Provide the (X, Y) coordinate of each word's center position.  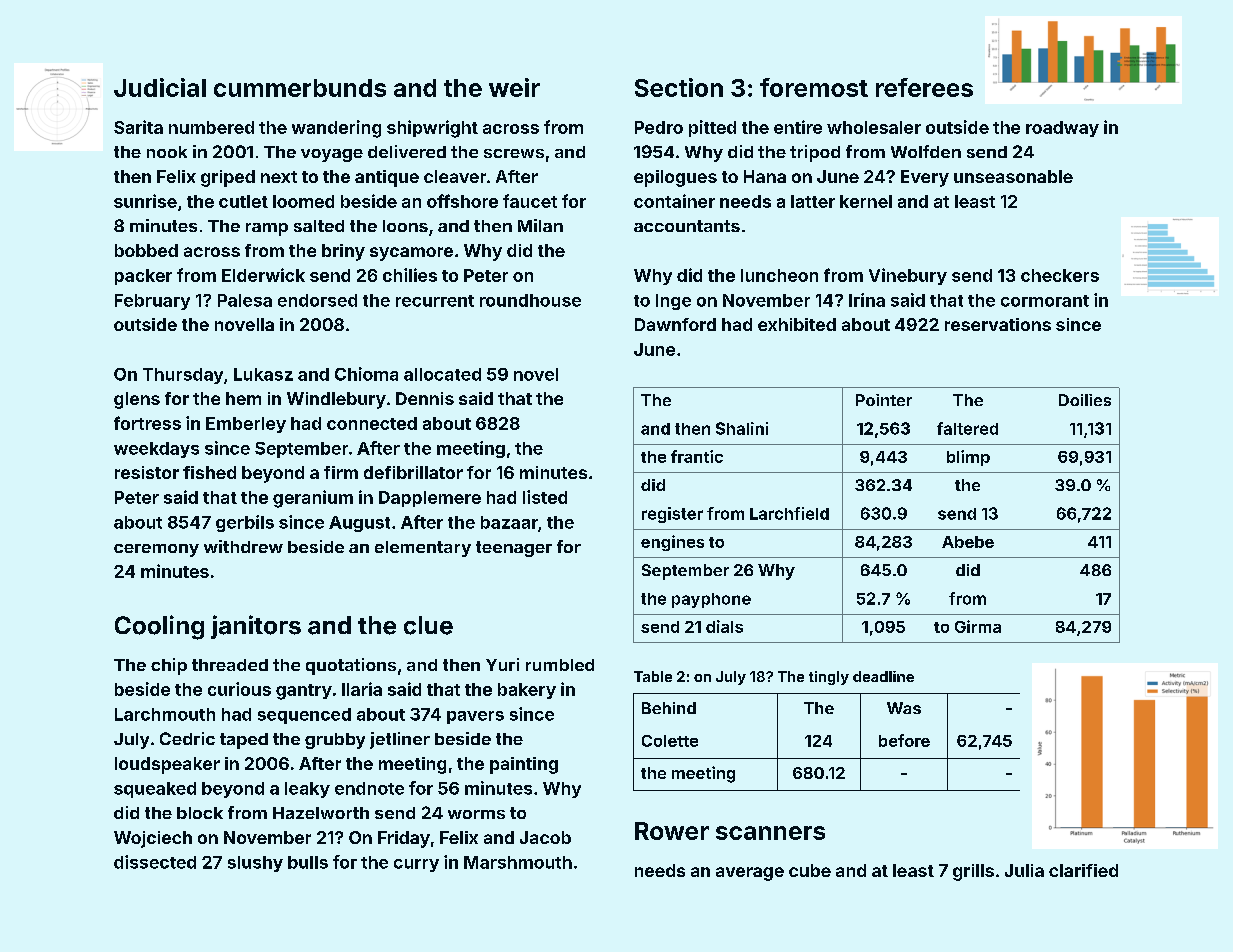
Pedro (659, 127)
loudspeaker (167, 765)
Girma (978, 626)
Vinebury (908, 276)
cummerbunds (300, 88)
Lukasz (263, 374)
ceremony (156, 550)
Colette (670, 741)
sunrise (145, 201)
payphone (711, 600)
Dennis (425, 398)
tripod (815, 153)
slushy (255, 864)
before (904, 740)
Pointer (884, 400)
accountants (687, 226)
